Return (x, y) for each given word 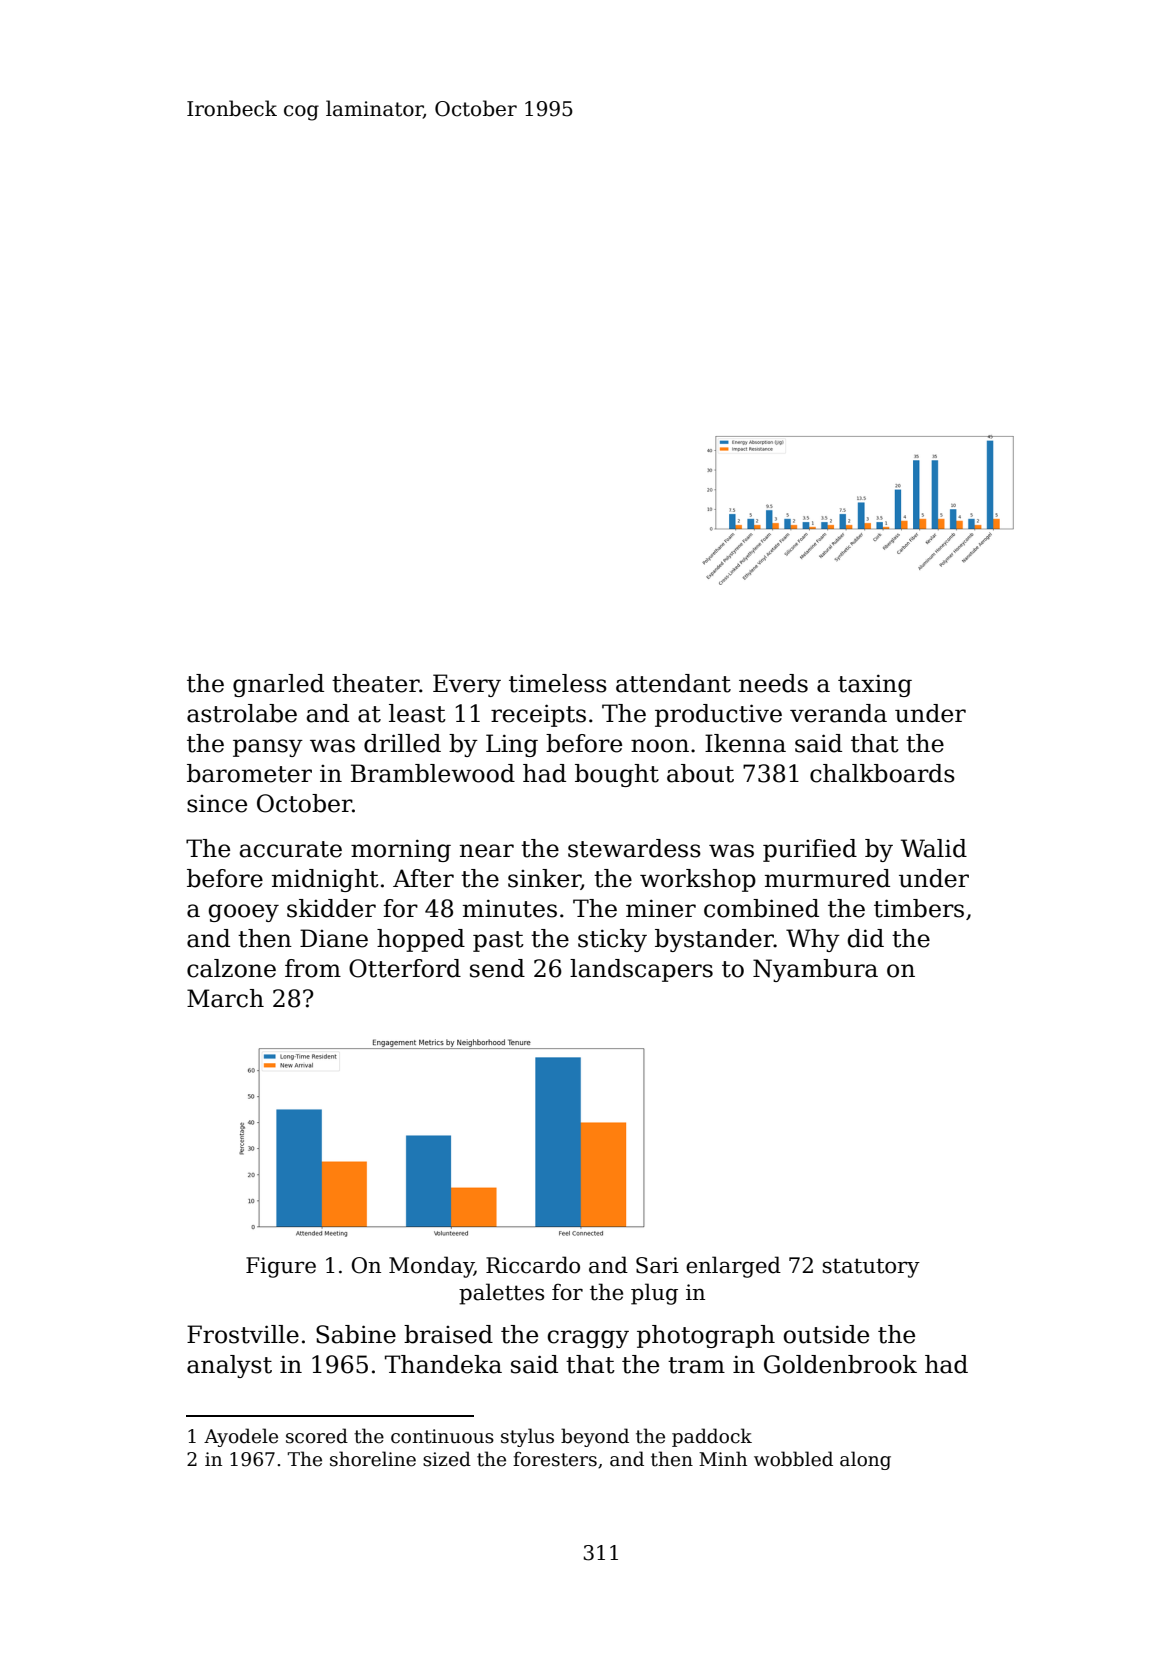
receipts (538, 715)
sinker (544, 879)
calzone (231, 968)
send (497, 968)
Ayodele (241, 1437)
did (866, 938)
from (313, 968)
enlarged (733, 1267)
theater (375, 683)
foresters (555, 1459)
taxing (875, 685)
